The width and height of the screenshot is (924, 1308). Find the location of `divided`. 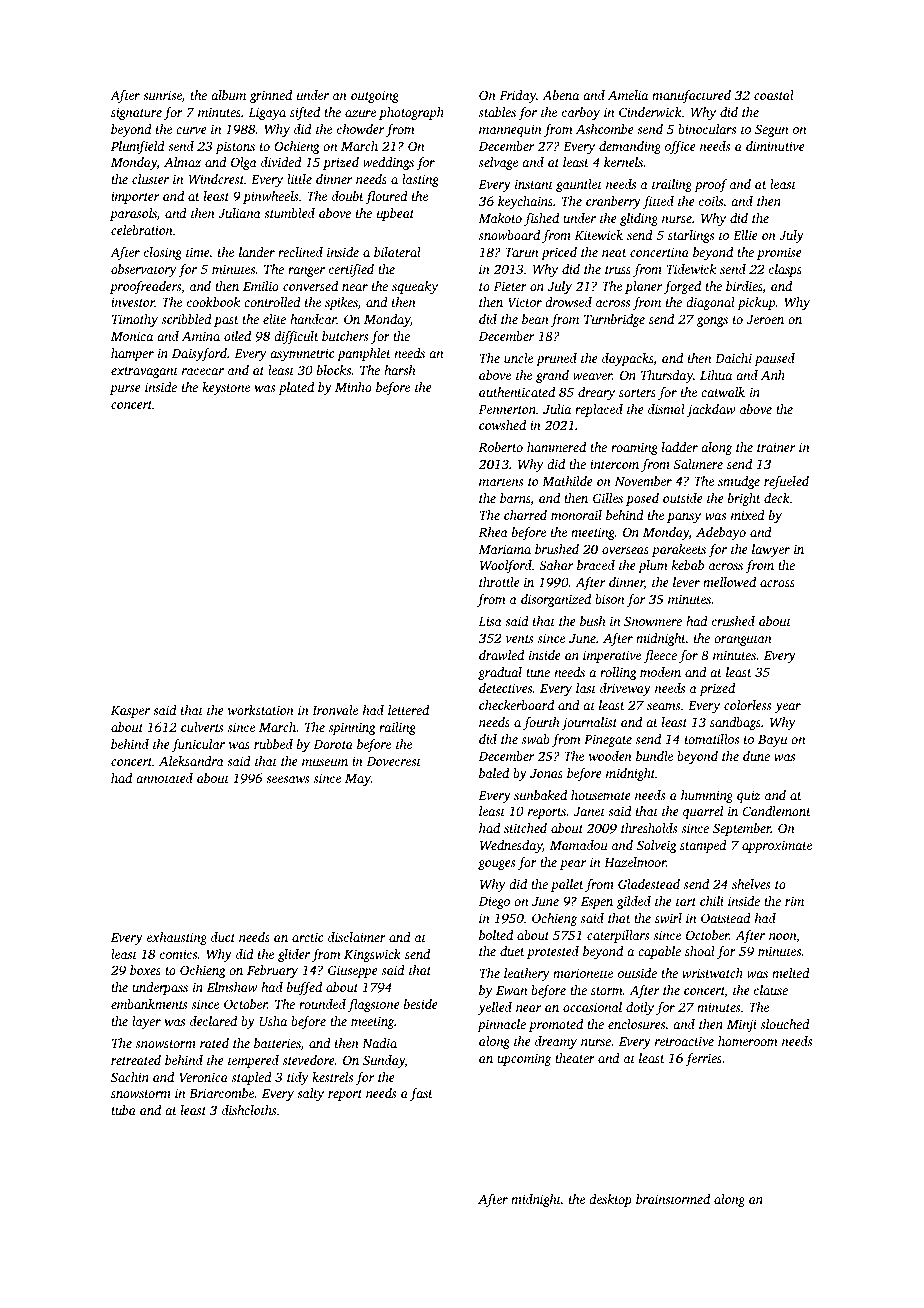

divided is located at coordinates (281, 162).
